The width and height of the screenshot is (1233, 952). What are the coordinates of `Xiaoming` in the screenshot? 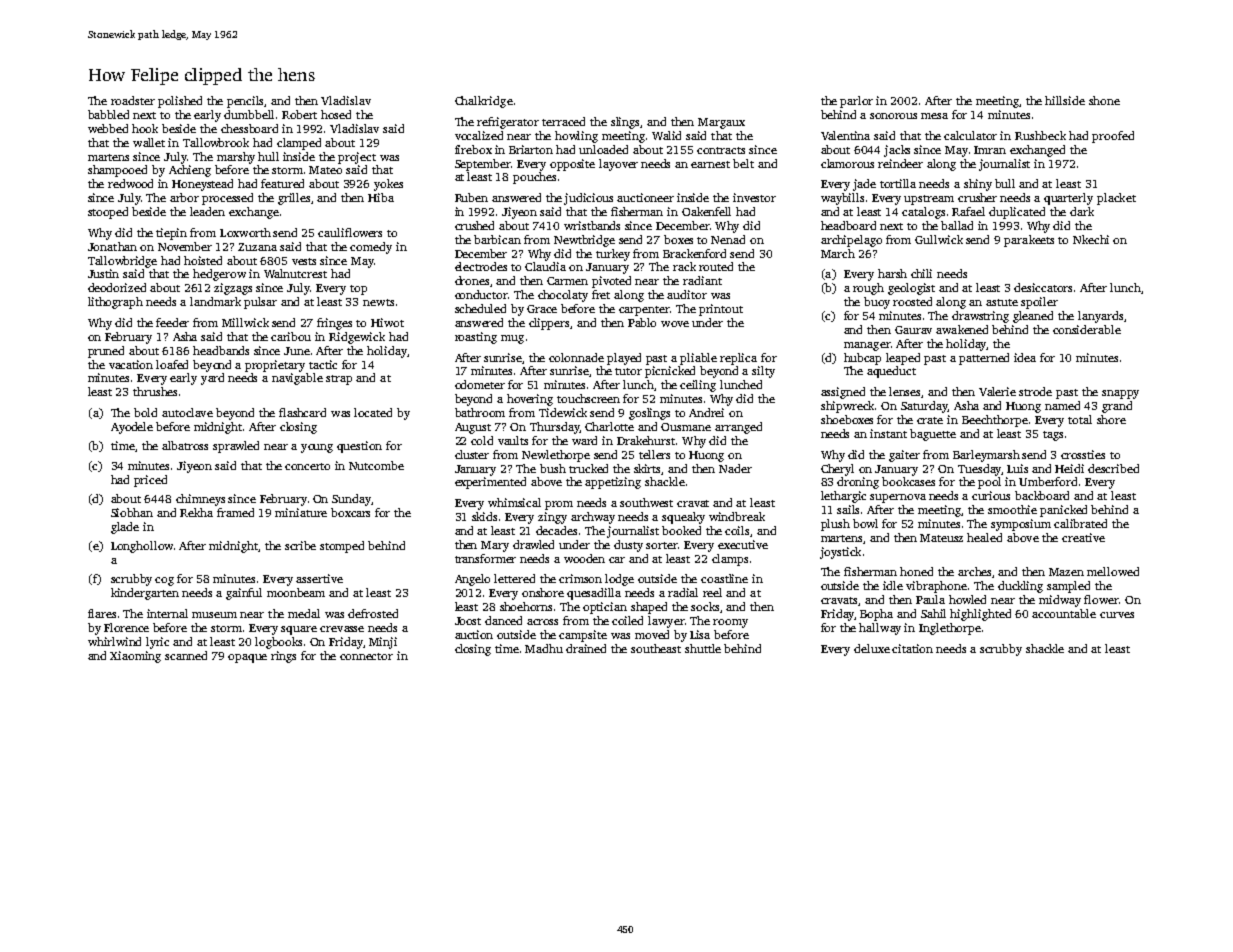 It's located at (135, 657).
